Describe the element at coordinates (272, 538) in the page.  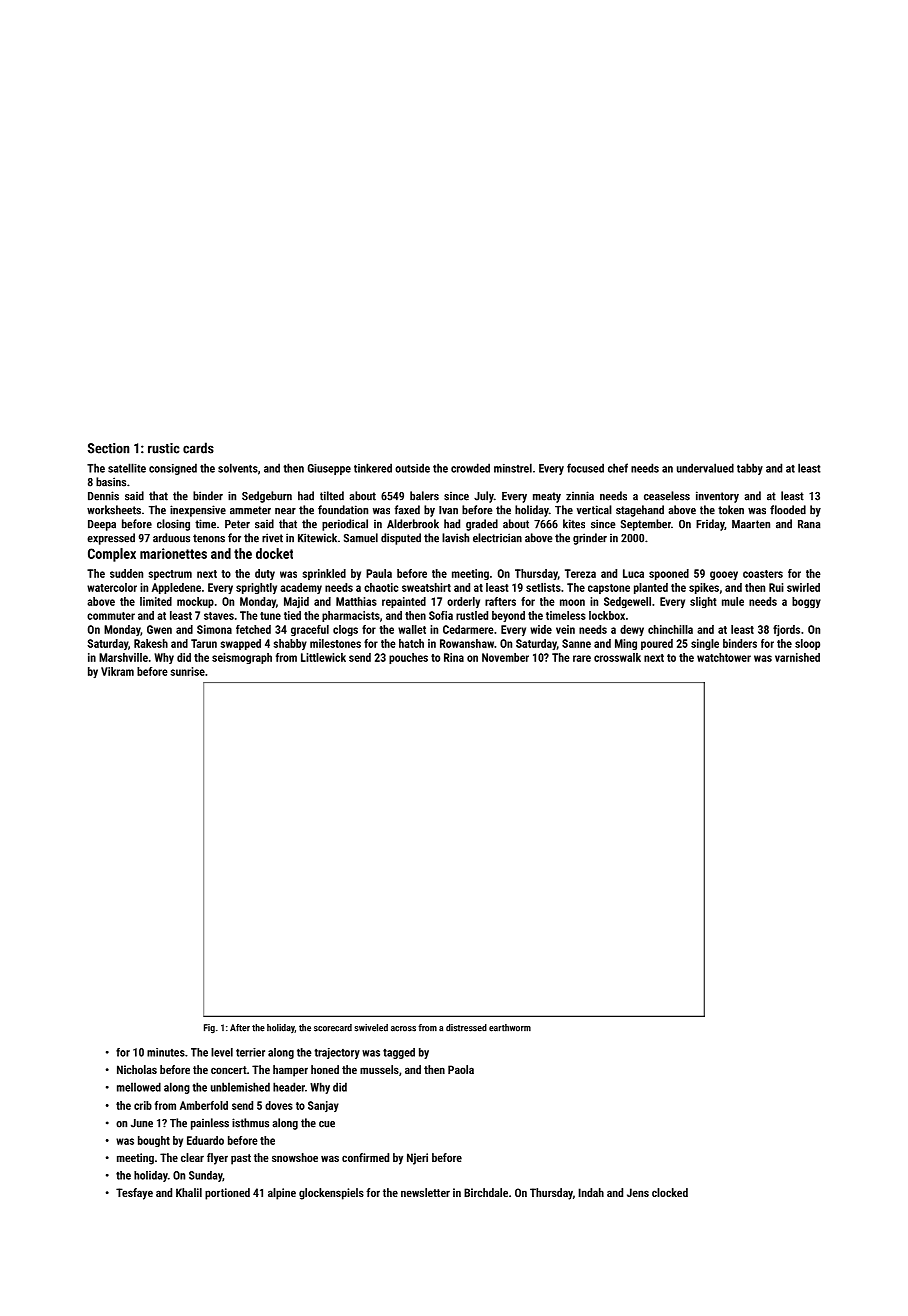
I see `rivet` at that location.
